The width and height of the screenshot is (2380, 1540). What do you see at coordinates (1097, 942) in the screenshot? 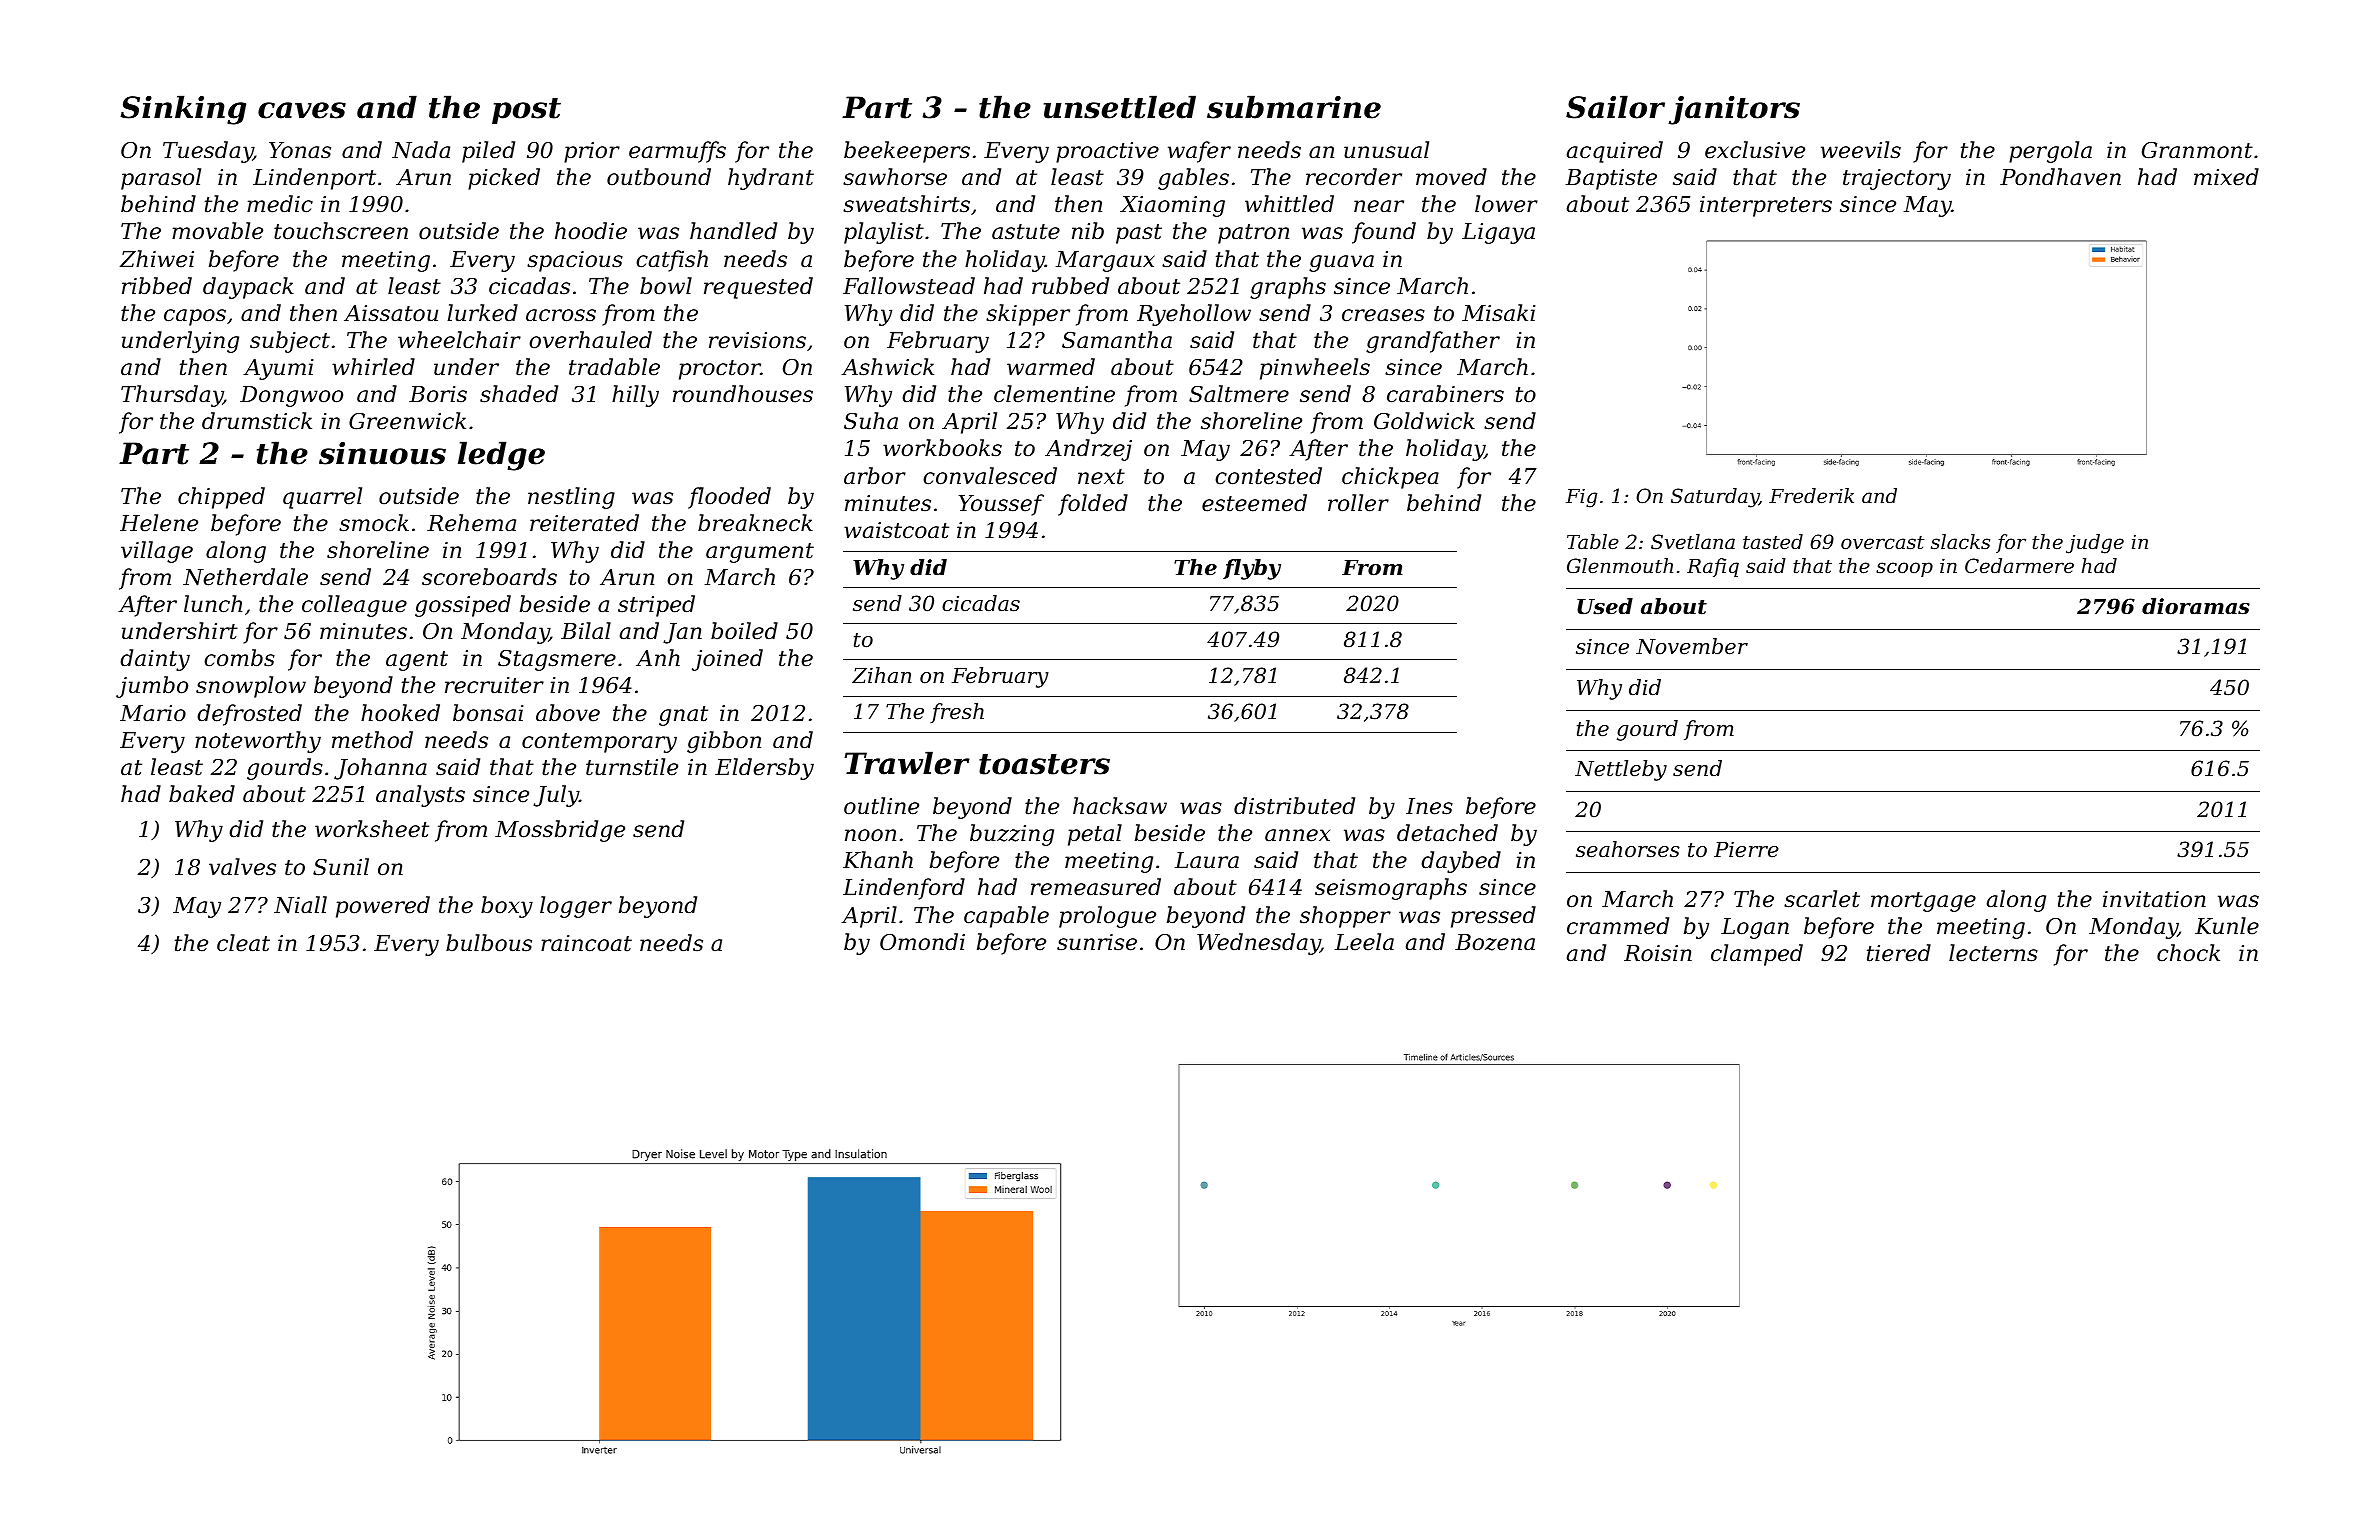
I see `sunrise` at bounding box center [1097, 942].
